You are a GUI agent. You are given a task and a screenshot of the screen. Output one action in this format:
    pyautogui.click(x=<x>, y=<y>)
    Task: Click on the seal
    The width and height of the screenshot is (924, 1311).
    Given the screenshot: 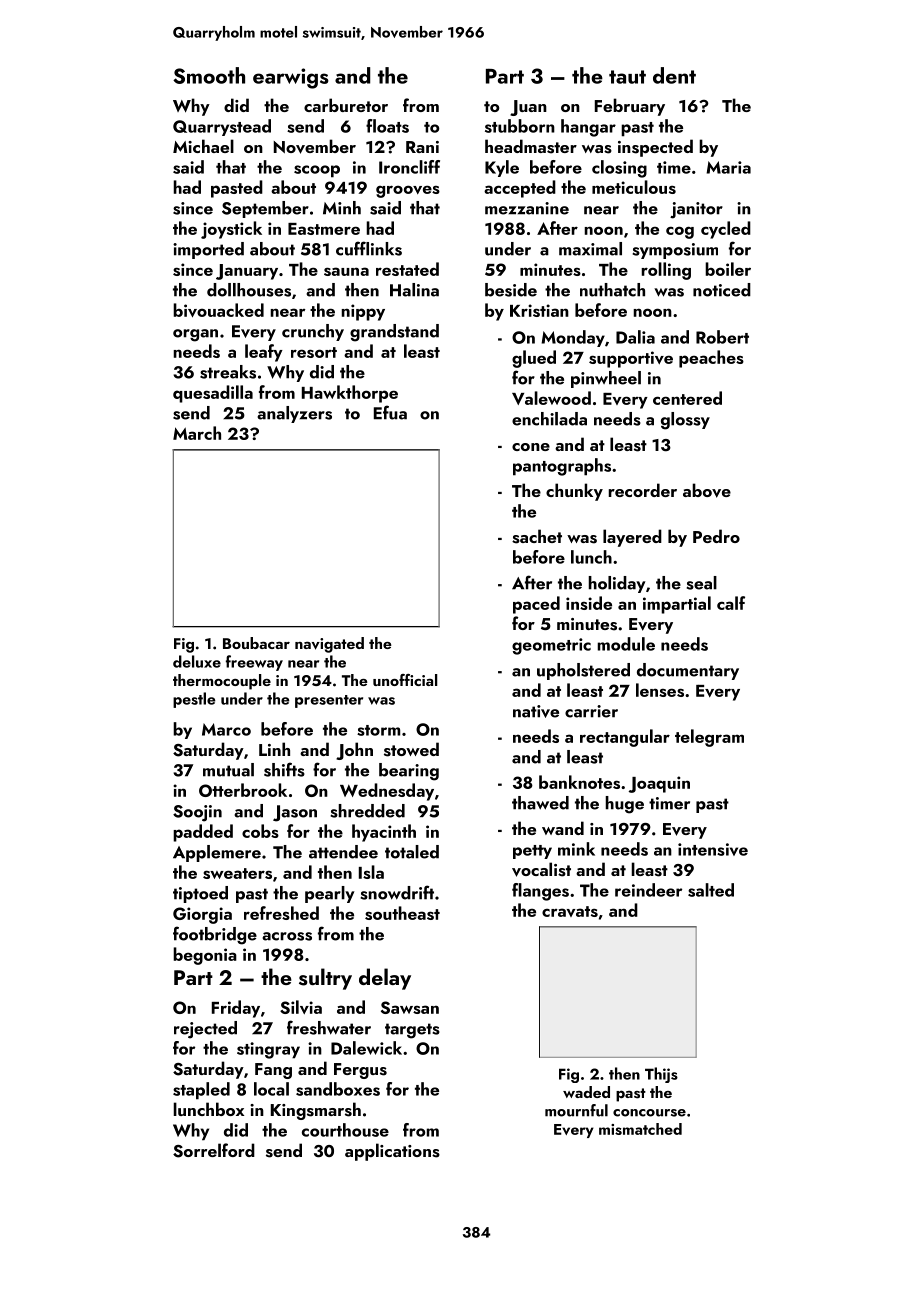 What is the action you would take?
    pyautogui.click(x=701, y=583)
